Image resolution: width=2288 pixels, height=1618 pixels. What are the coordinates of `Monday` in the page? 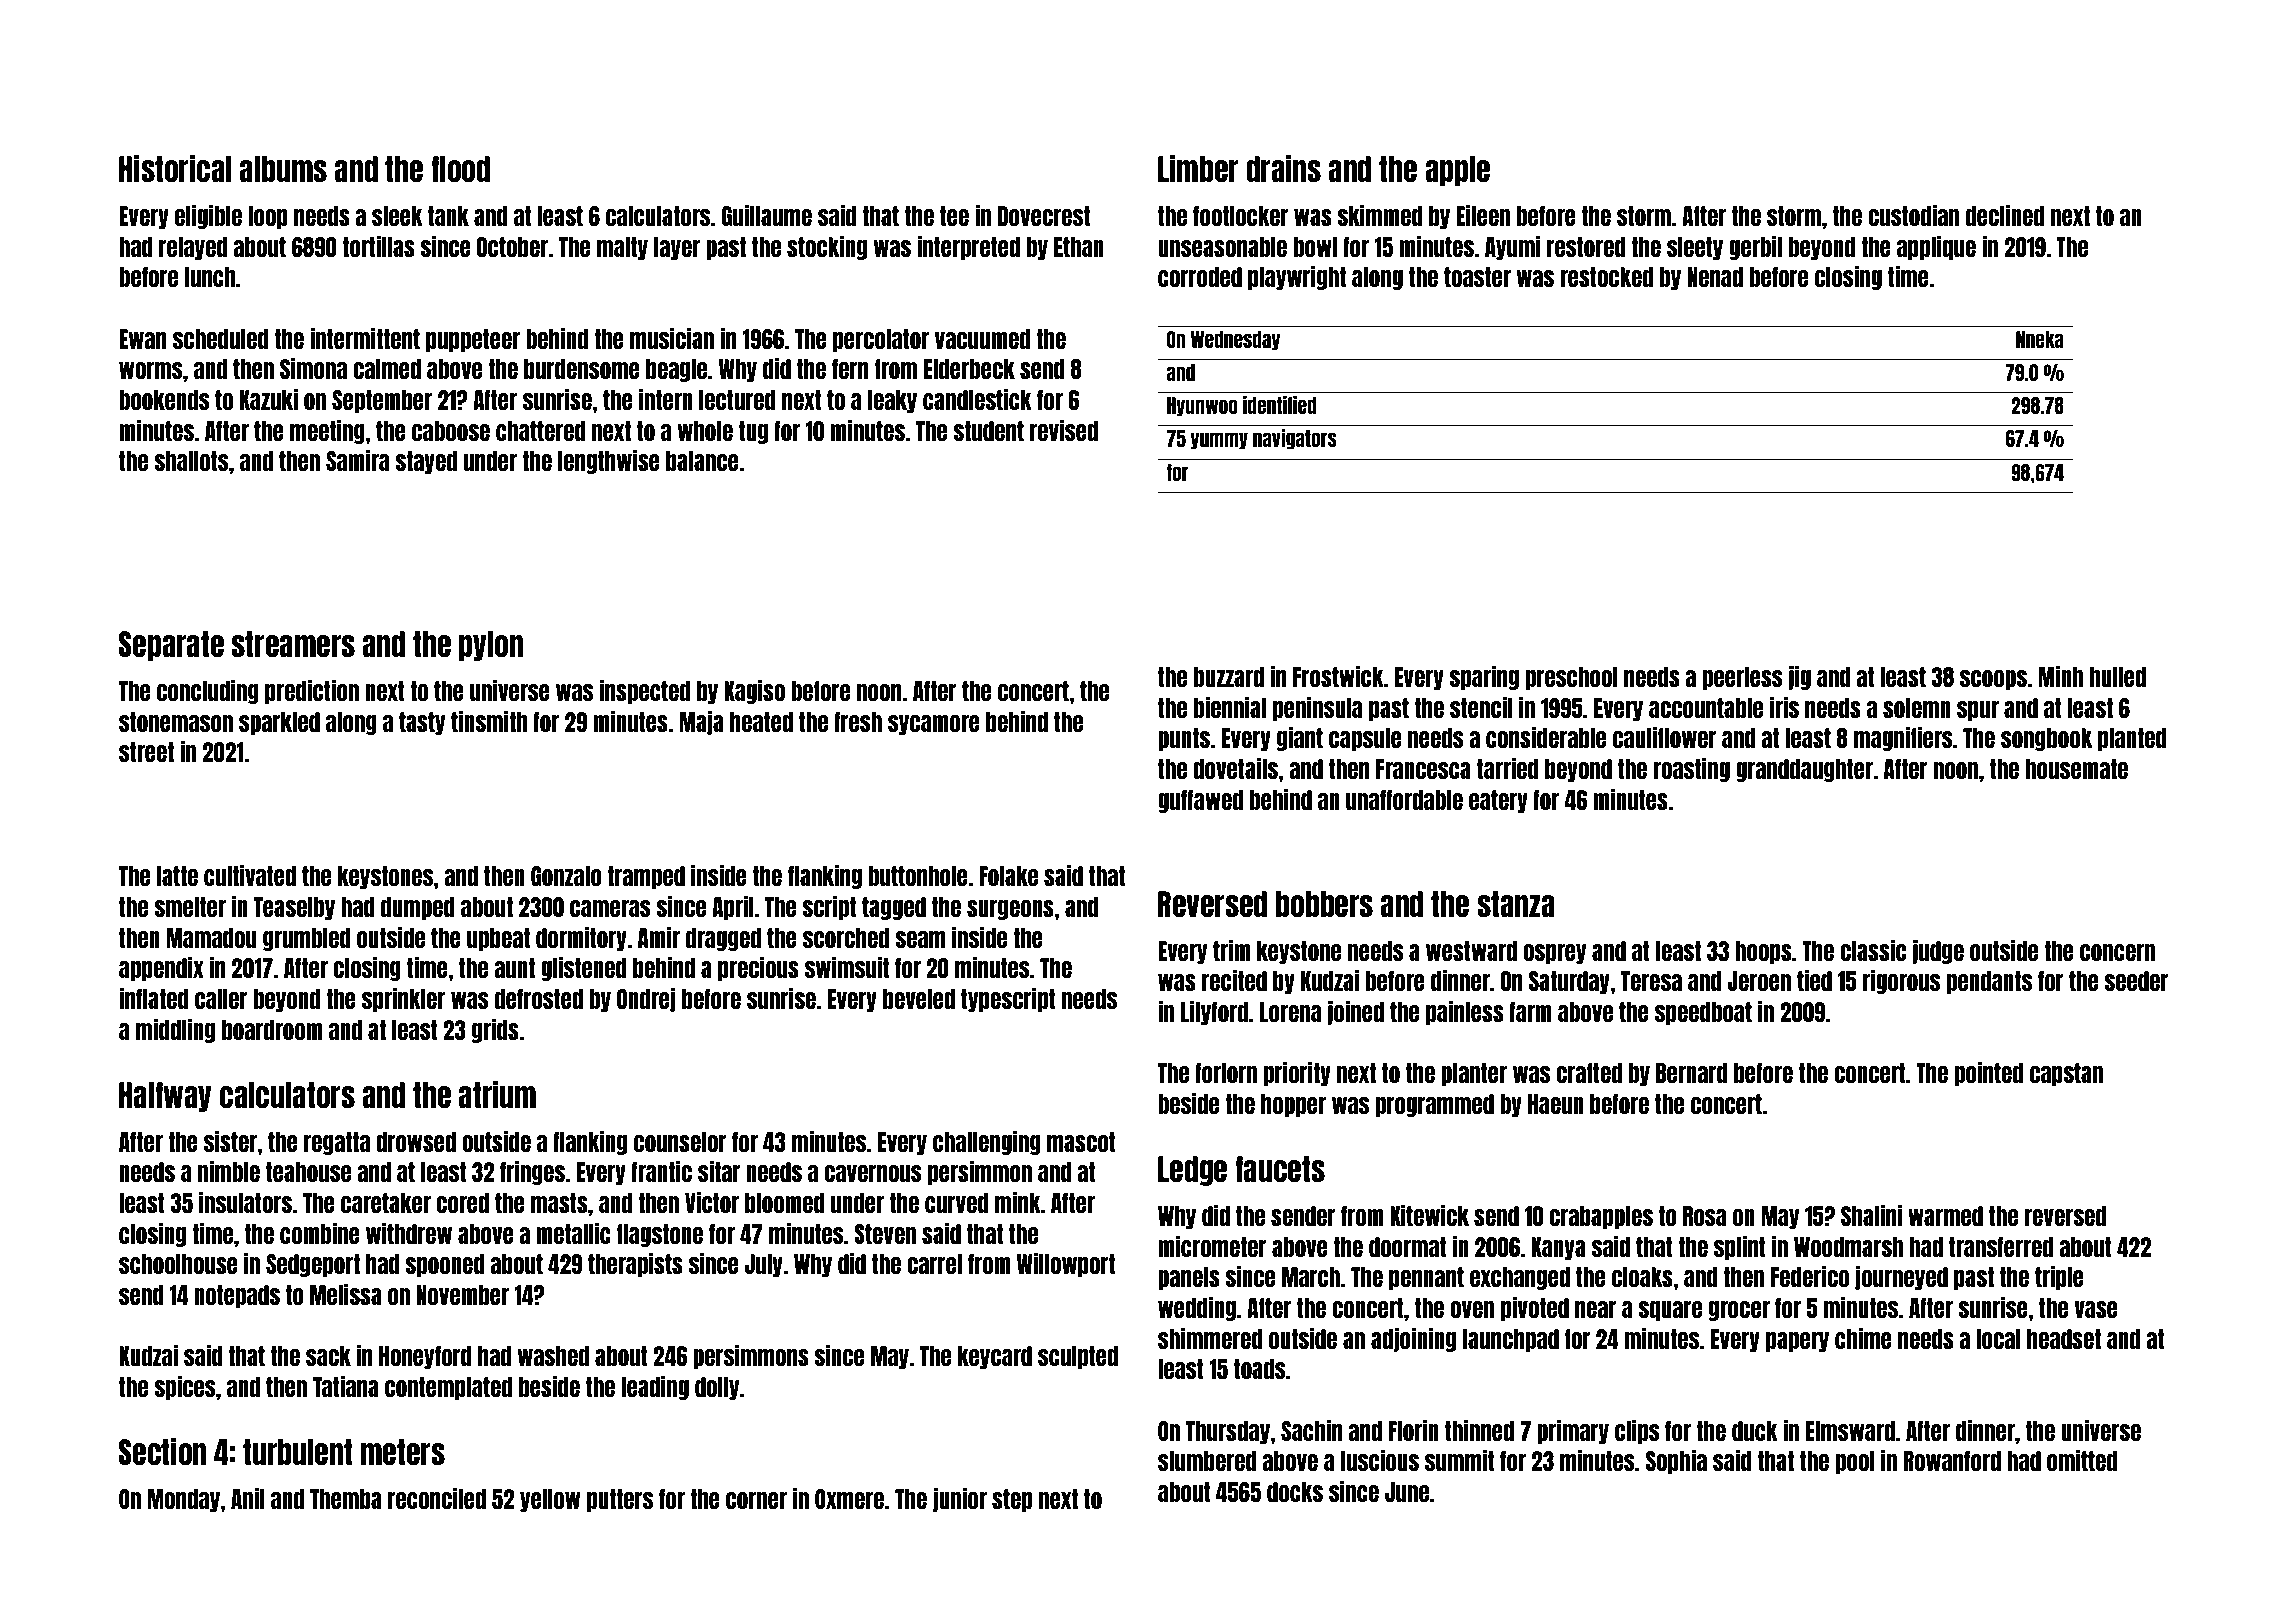 It's located at (184, 1500).
